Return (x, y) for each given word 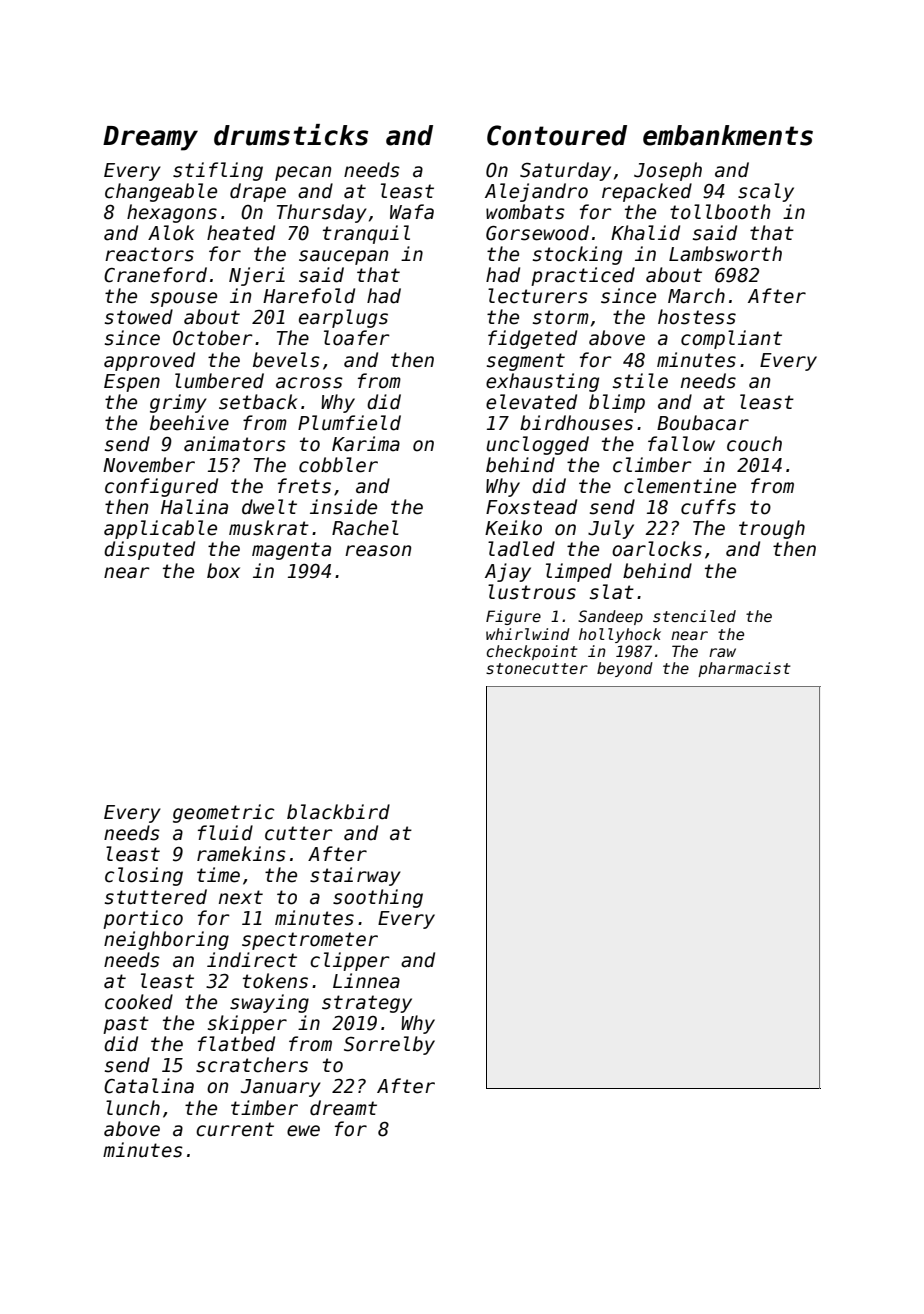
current (235, 1129)
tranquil (366, 234)
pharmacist (744, 669)
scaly (766, 192)
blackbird (338, 812)
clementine (680, 486)
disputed (149, 550)
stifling (218, 171)
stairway (355, 876)
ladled (521, 549)
